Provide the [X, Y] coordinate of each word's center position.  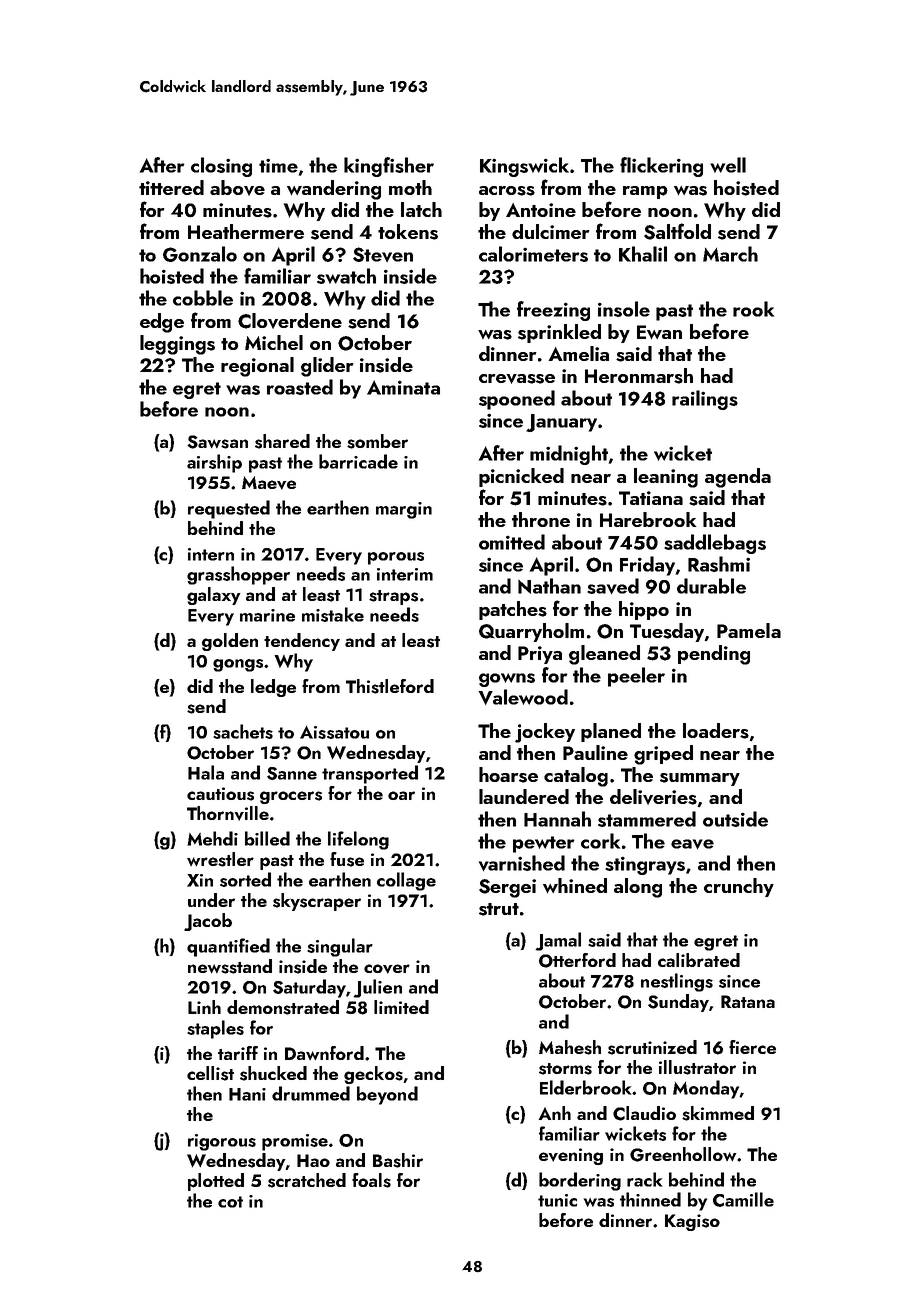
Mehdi [212, 838]
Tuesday [667, 632]
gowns [507, 680]
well [728, 165]
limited [401, 1007]
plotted [216, 1182]
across [507, 191]
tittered [171, 187]
